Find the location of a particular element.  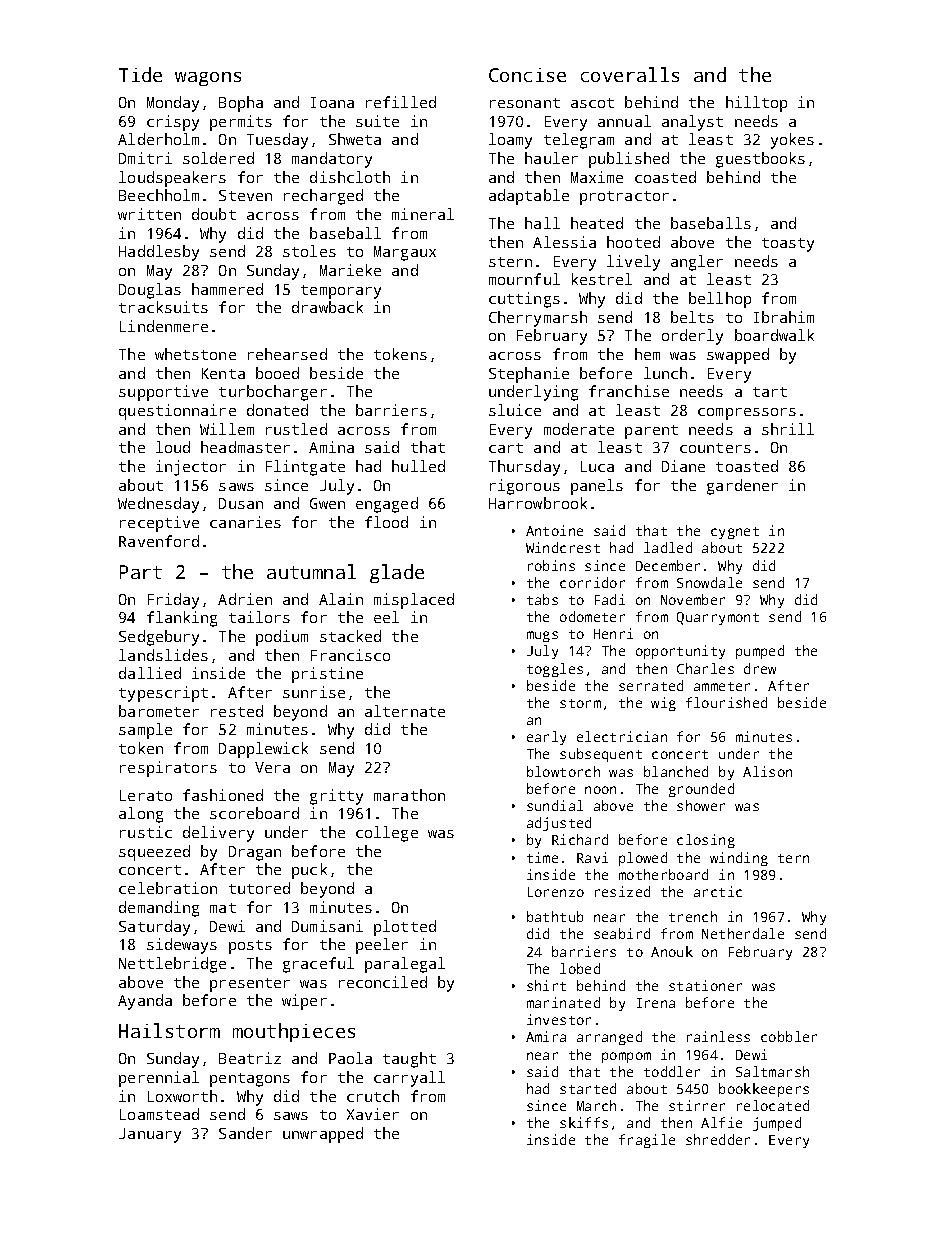

tutored is located at coordinates (259, 888).
